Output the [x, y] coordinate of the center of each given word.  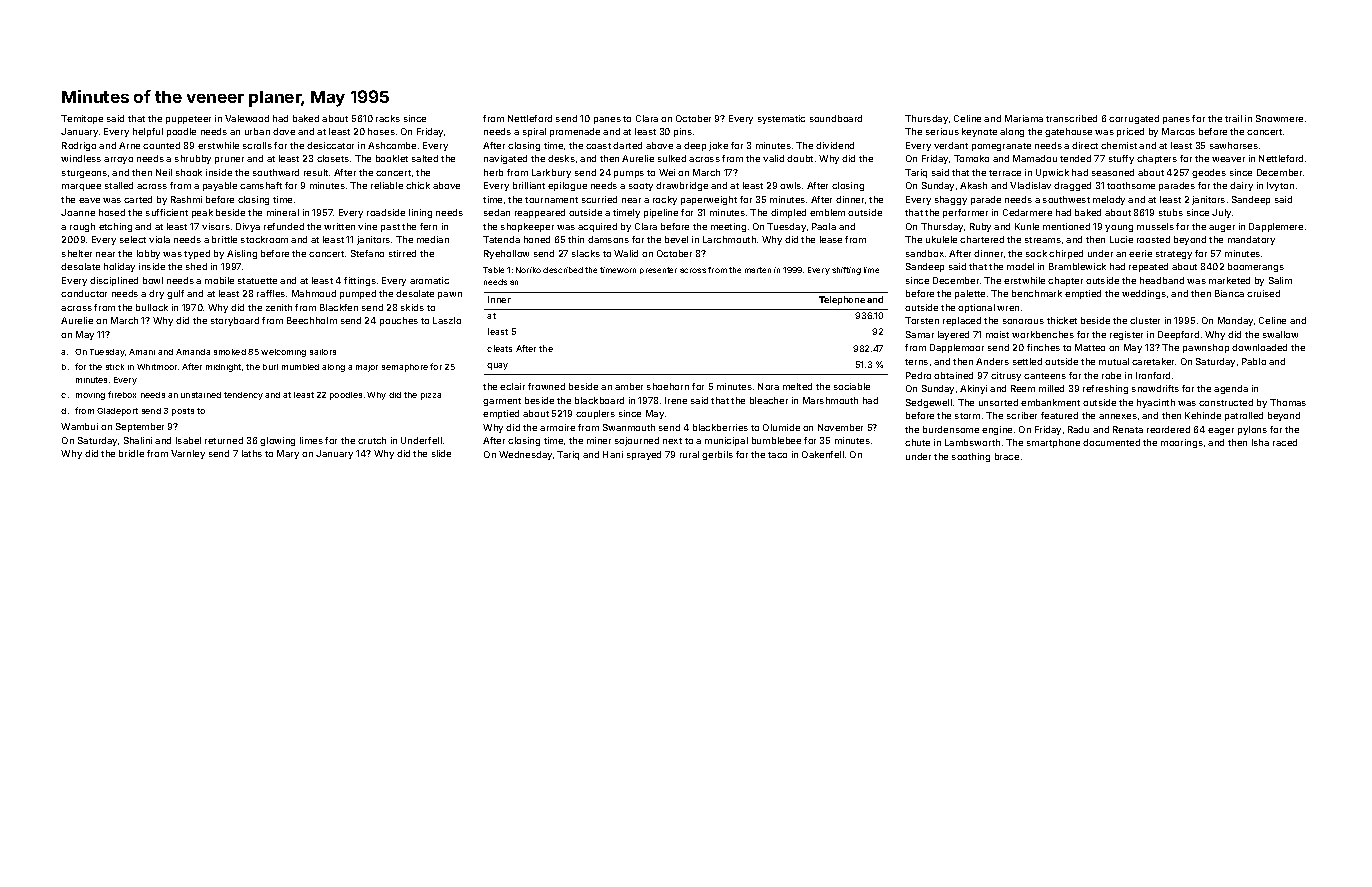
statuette [257, 281]
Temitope [82, 119]
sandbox [925, 253]
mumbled [300, 367]
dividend [835, 145]
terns [916, 362]
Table [493, 270]
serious [942, 131]
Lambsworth [972, 442]
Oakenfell [823, 454]
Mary [288, 454]
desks [561, 158]
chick [418, 185]
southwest [1066, 199]
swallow [1280, 334]
